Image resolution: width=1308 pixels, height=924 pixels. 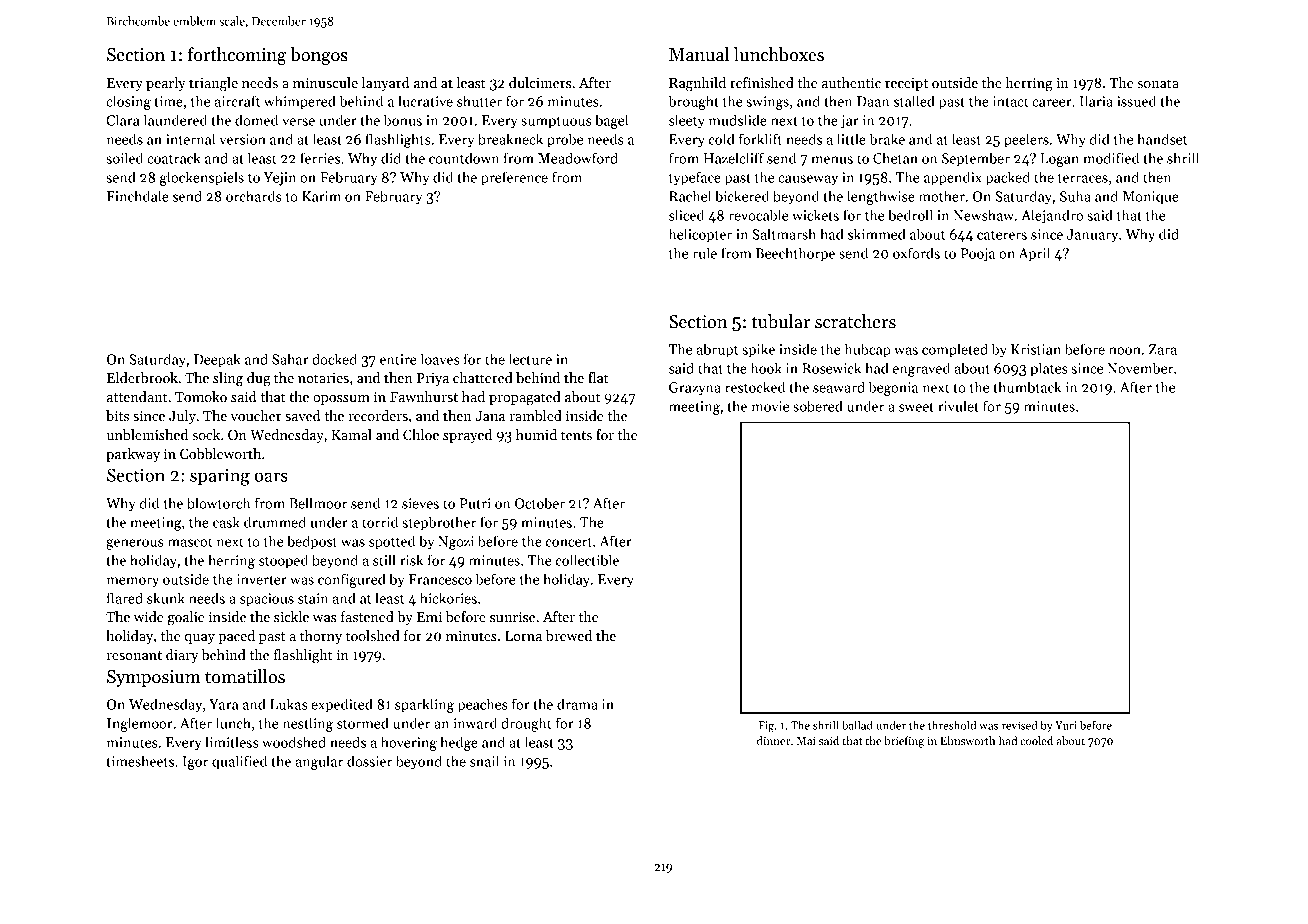 I want to click on sonata, so click(x=1158, y=83).
